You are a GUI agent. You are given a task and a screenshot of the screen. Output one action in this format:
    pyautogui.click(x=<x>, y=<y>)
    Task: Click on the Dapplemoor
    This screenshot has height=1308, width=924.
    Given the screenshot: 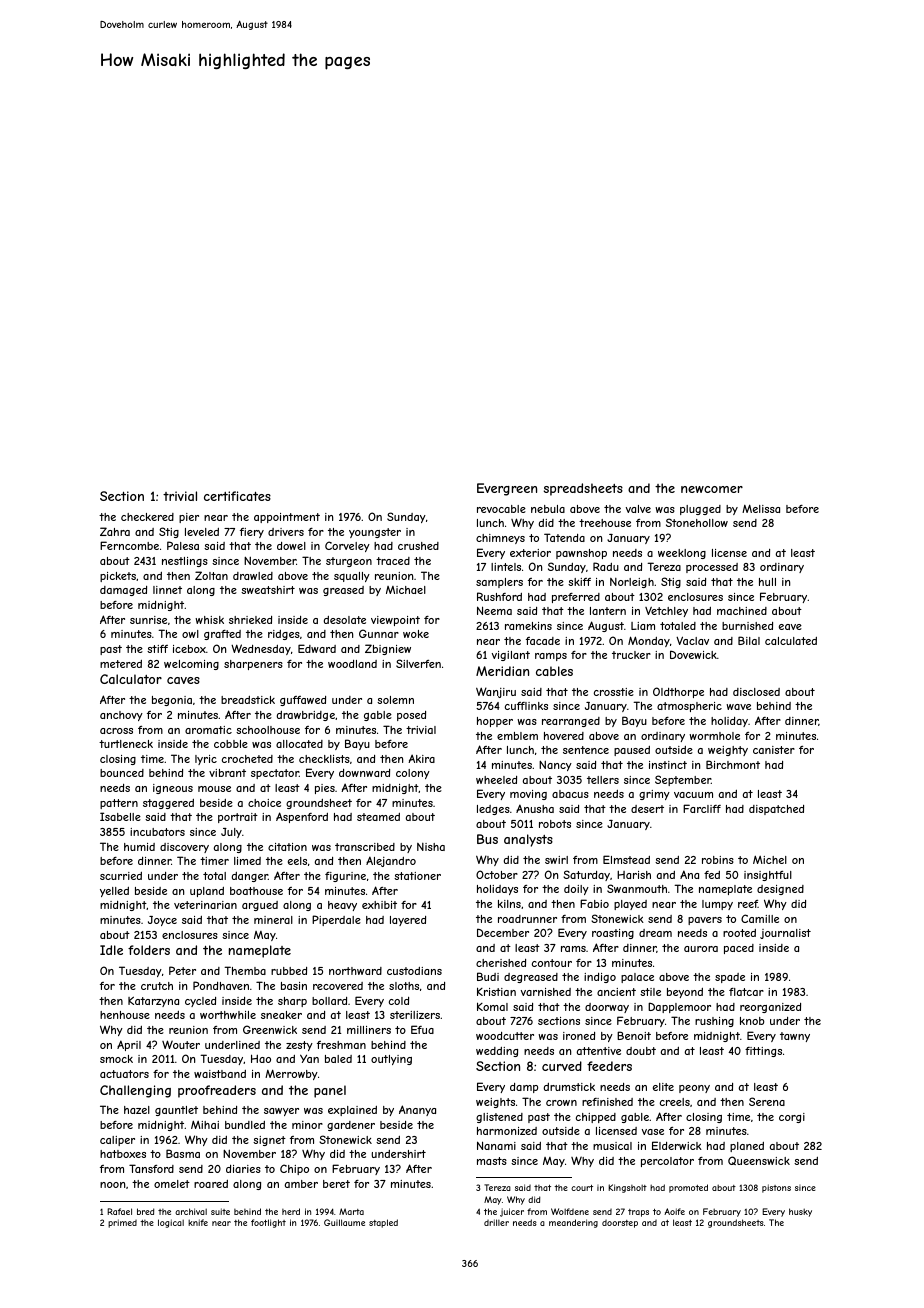 What is the action you would take?
    pyautogui.click(x=679, y=1007)
